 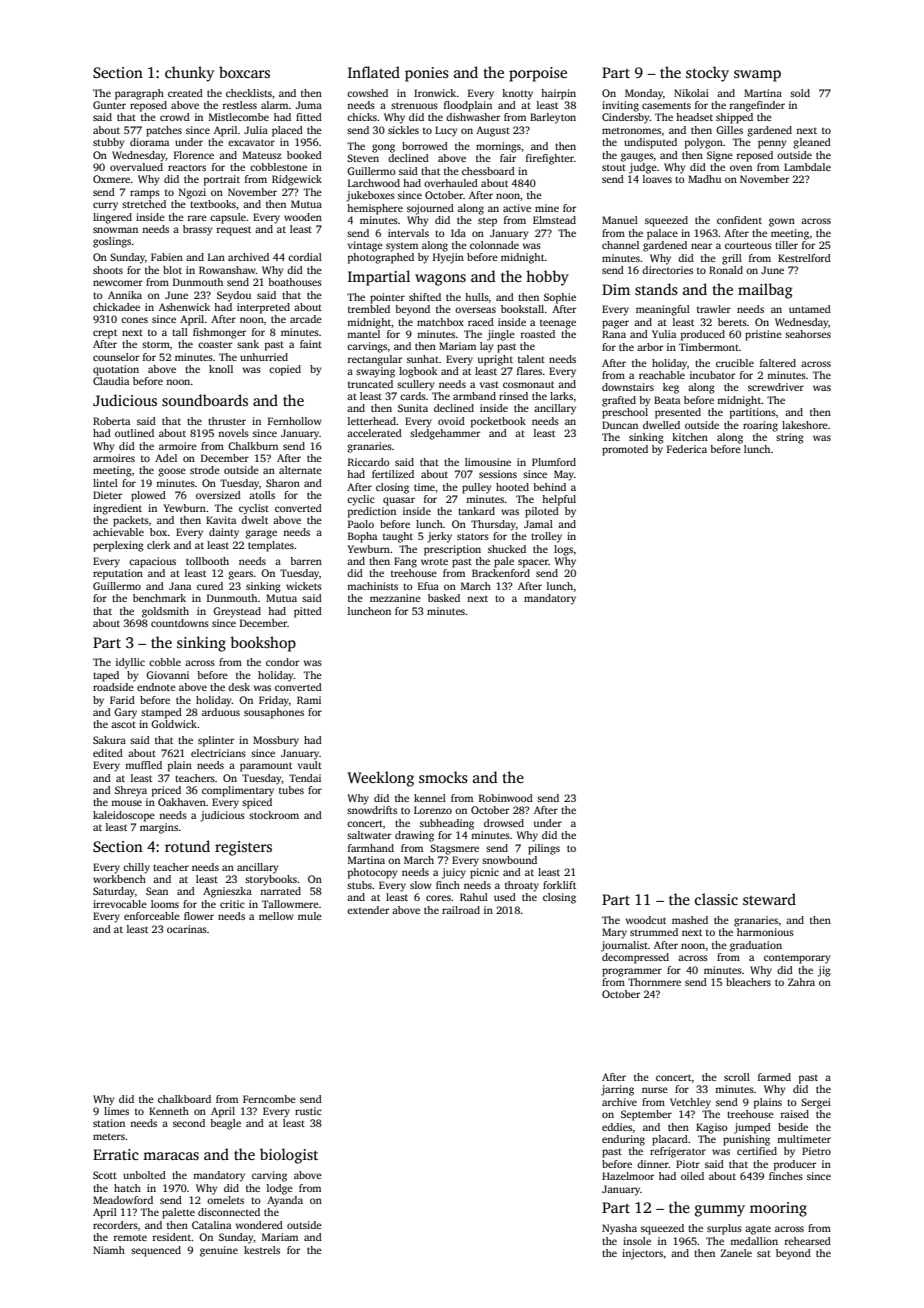 I want to click on Niamh, so click(x=109, y=1250).
